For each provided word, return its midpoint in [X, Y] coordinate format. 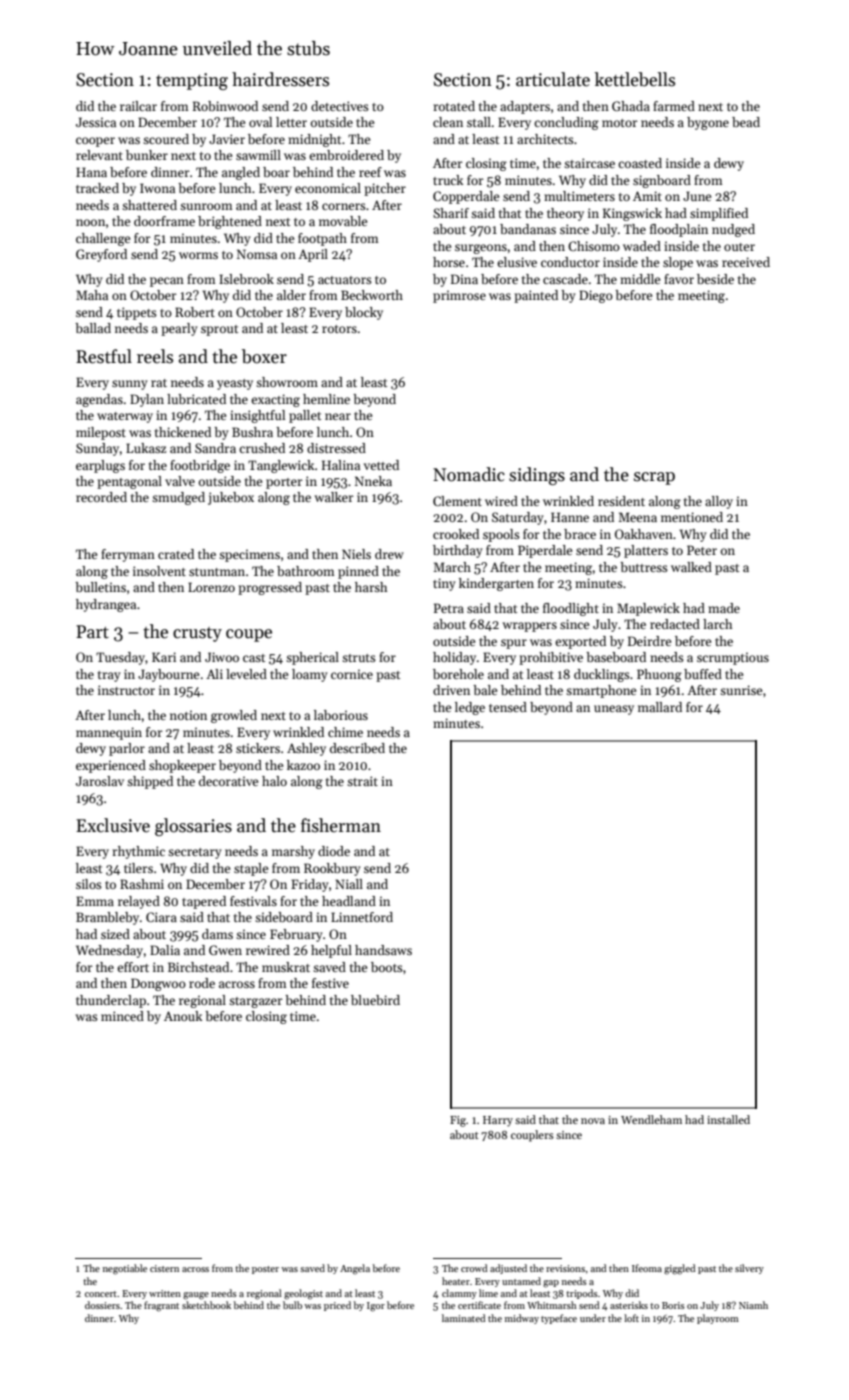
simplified [719, 214]
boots [387, 967]
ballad [93, 328]
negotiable [125, 1269]
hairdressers [280, 79]
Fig [458, 1121]
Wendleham [651, 1119]
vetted [381, 465]
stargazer [256, 1002]
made [724, 608]
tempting [192, 81]
